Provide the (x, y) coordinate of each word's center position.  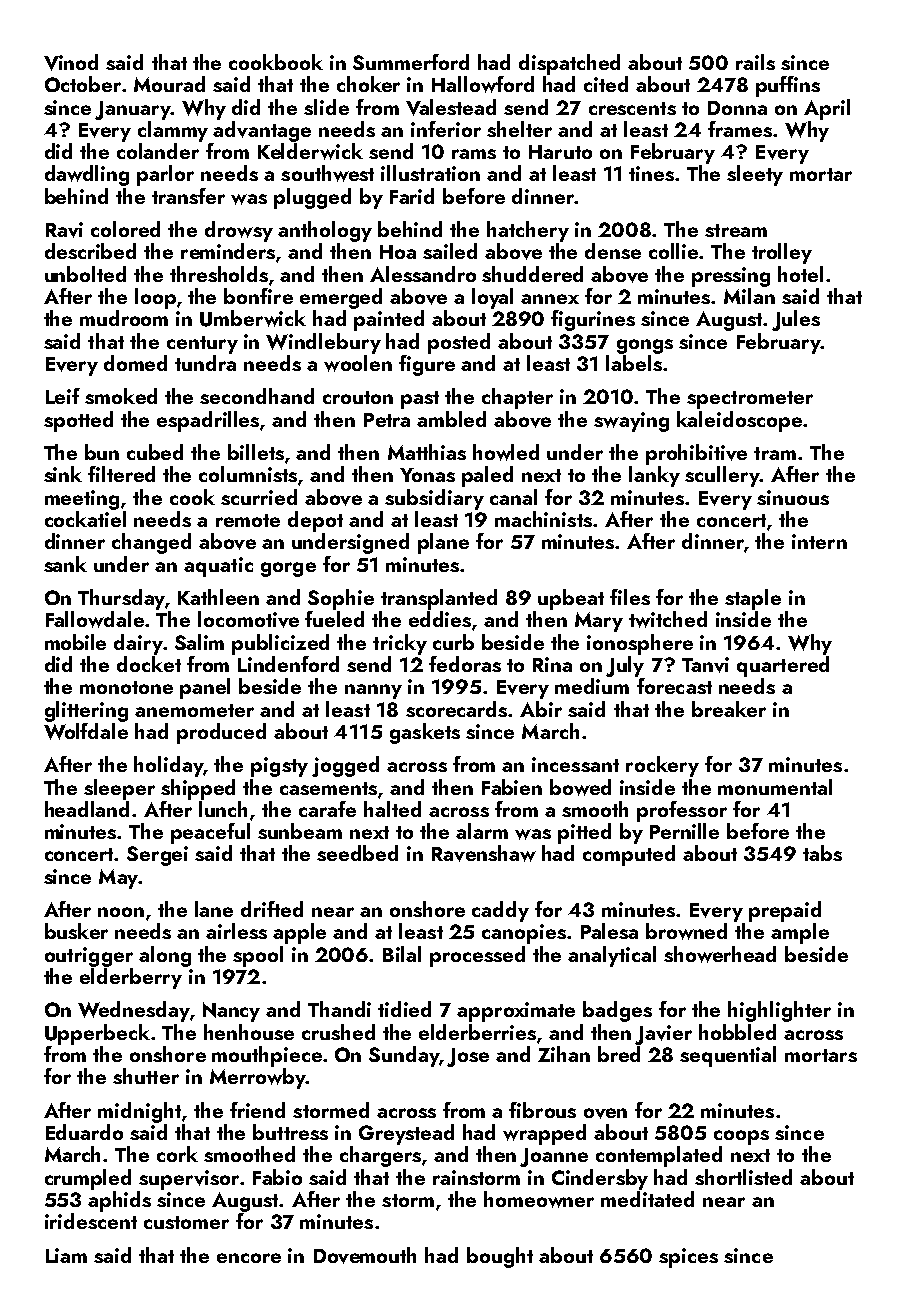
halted (392, 809)
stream (736, 230)
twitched (668, 619)
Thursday (121, 599)
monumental (775, 787)
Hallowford (483, 84)
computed (629, 855)
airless (236, 931)
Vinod (71, 62)
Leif (63, 396)
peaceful (210, 833)
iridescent (91, 1221)
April (827, 109)
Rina (552, 664)
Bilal (402, 954)
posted (459, 343)
